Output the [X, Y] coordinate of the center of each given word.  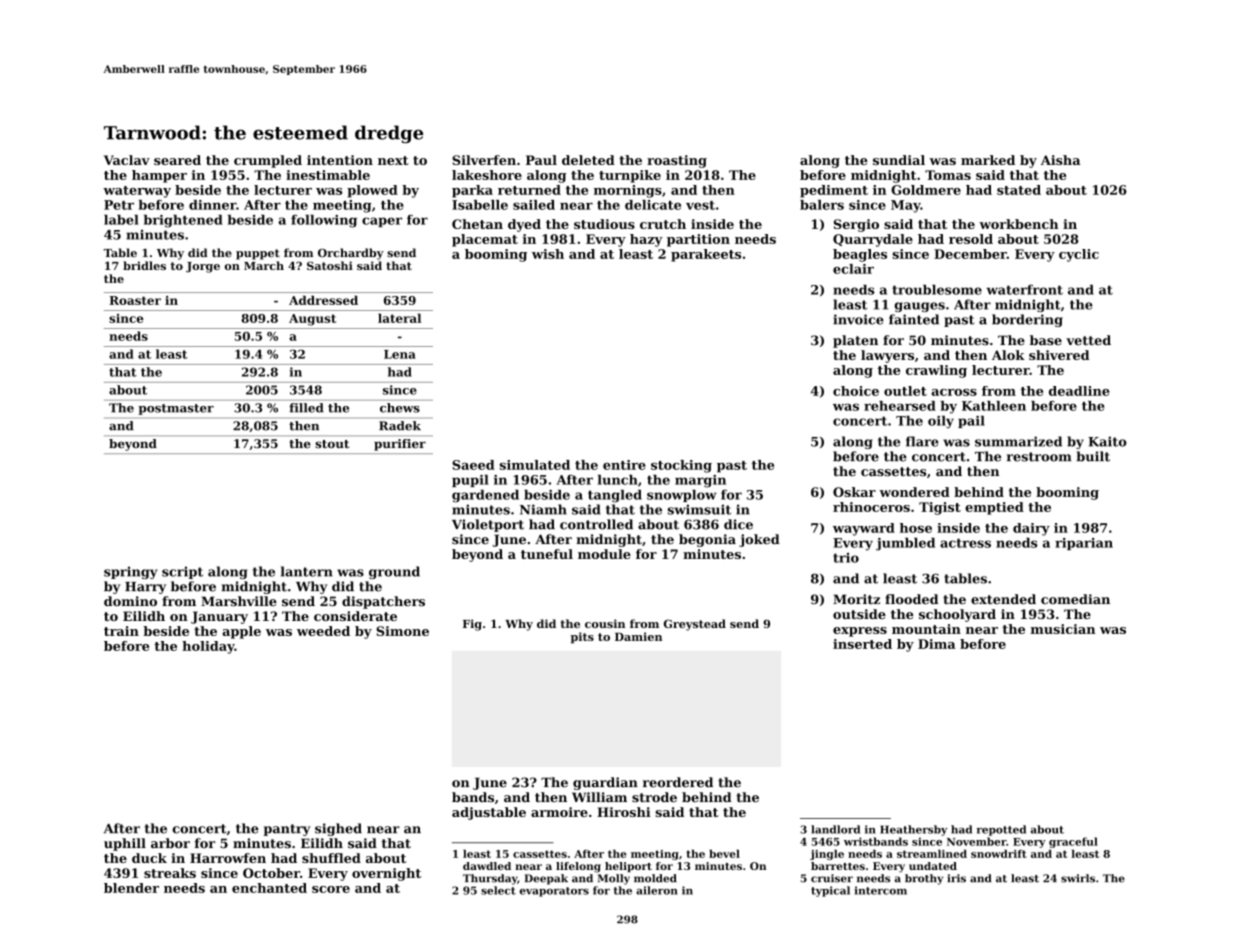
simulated [535, 465]
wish [548, 254]
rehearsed [900, 406]
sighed [338, 829]
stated [1019, 190]
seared [177, 160]
